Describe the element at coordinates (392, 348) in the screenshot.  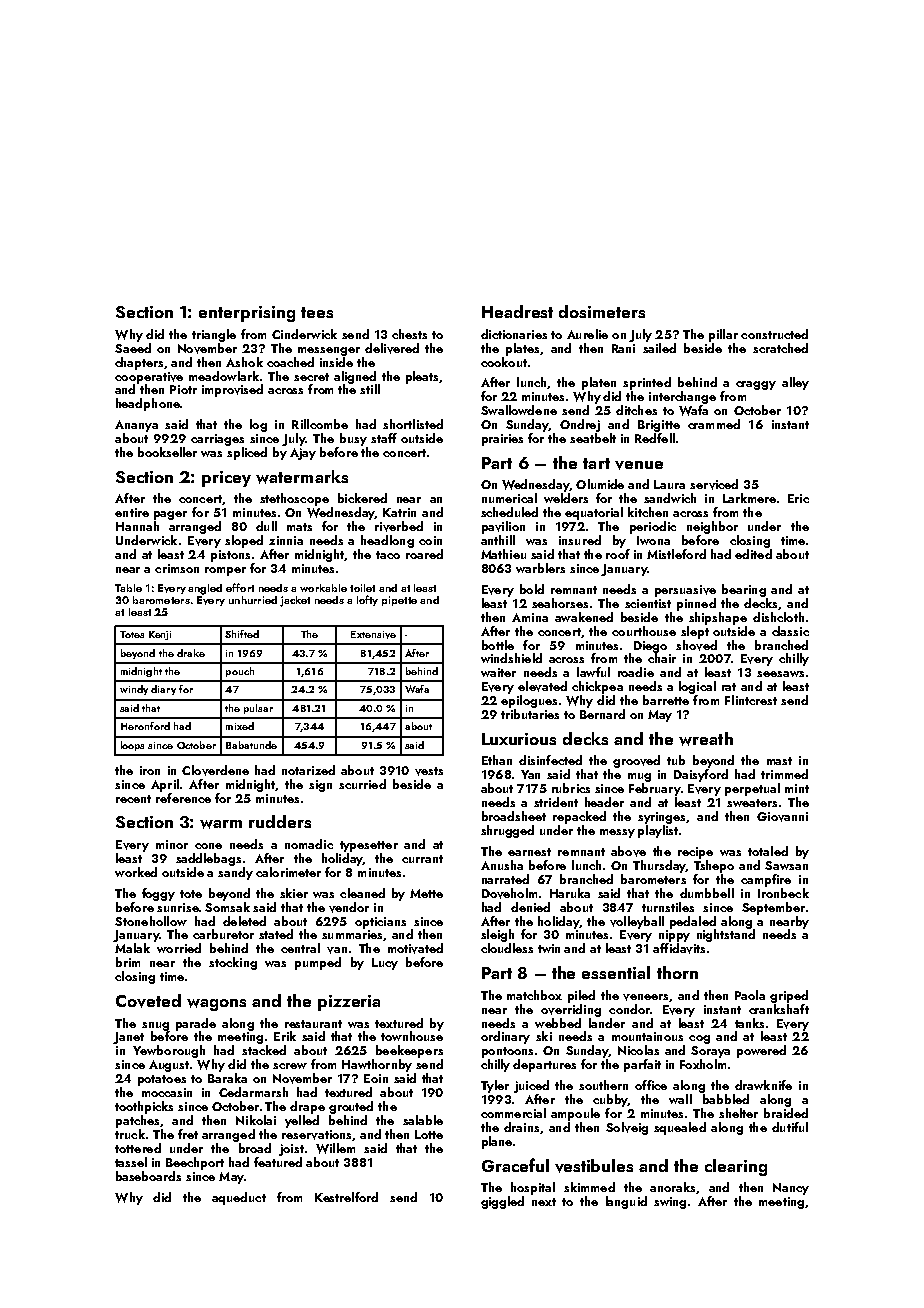
I see `delivered` at that location.
